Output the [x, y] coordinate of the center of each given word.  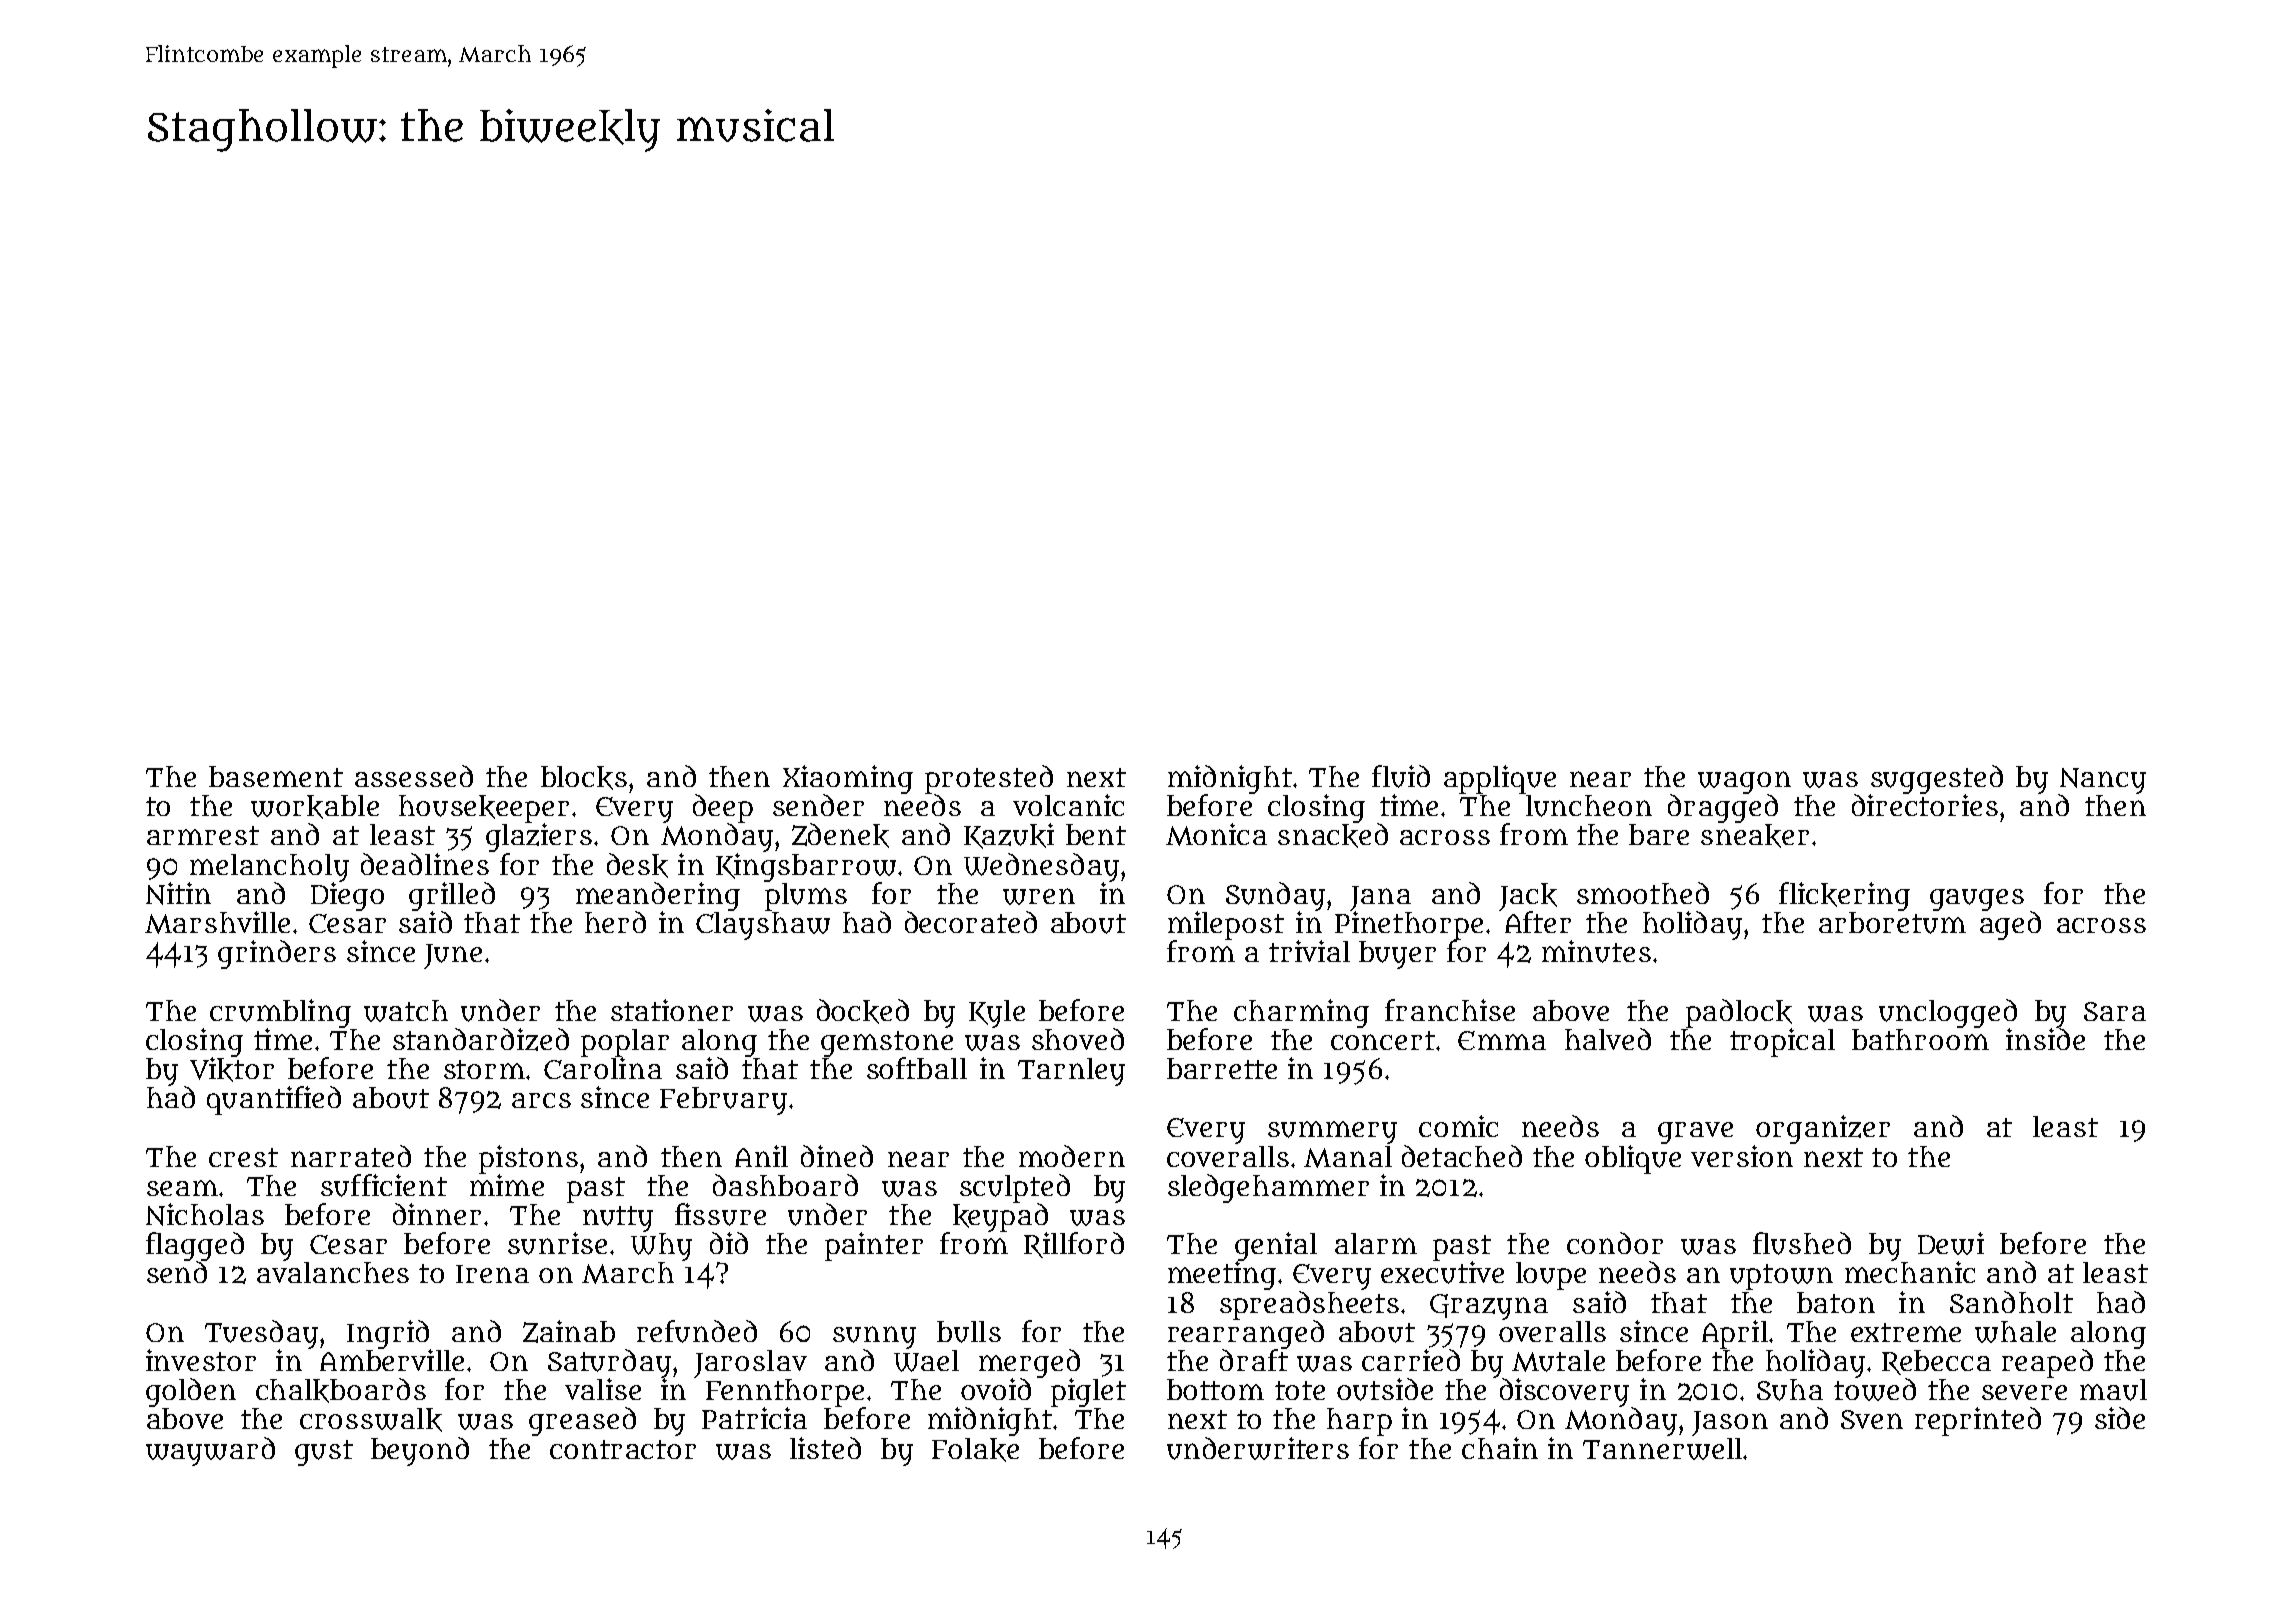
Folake [975, 1450]
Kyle [997, 1014]
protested [989, 779]
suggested [1937, 779]
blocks [584, 778]
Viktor [232, 1069]
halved [1608, 1039]
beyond [420, 1451]
